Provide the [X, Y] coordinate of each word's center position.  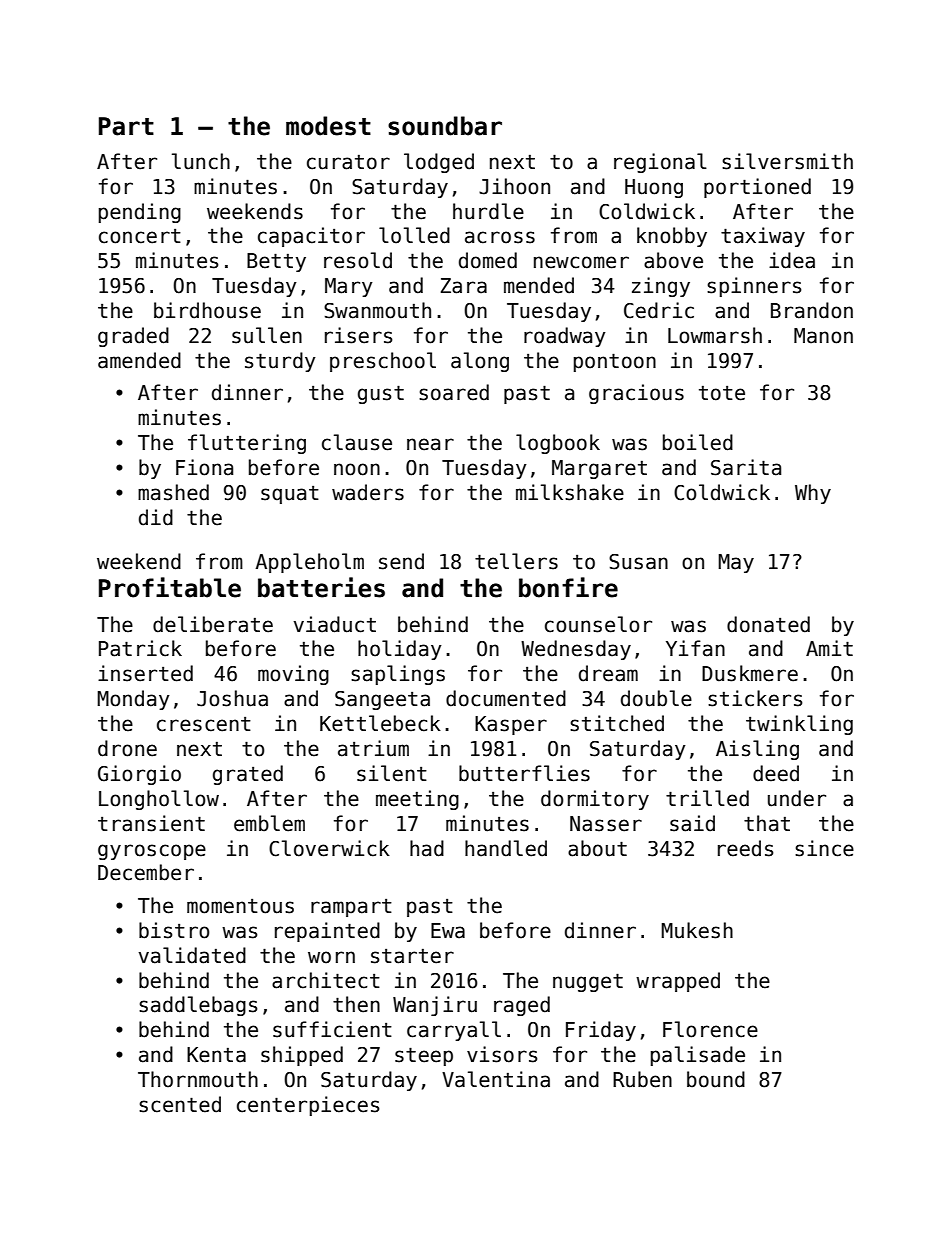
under [797, 798]
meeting [417, 800]
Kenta [216, 1055]
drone [127, 748]
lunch [201, 161]
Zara [464, 286]
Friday [601, 1031]
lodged [439, 163]
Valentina [496, 1079]
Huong [654, 188]
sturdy [280, 362]
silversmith [787, 161]
